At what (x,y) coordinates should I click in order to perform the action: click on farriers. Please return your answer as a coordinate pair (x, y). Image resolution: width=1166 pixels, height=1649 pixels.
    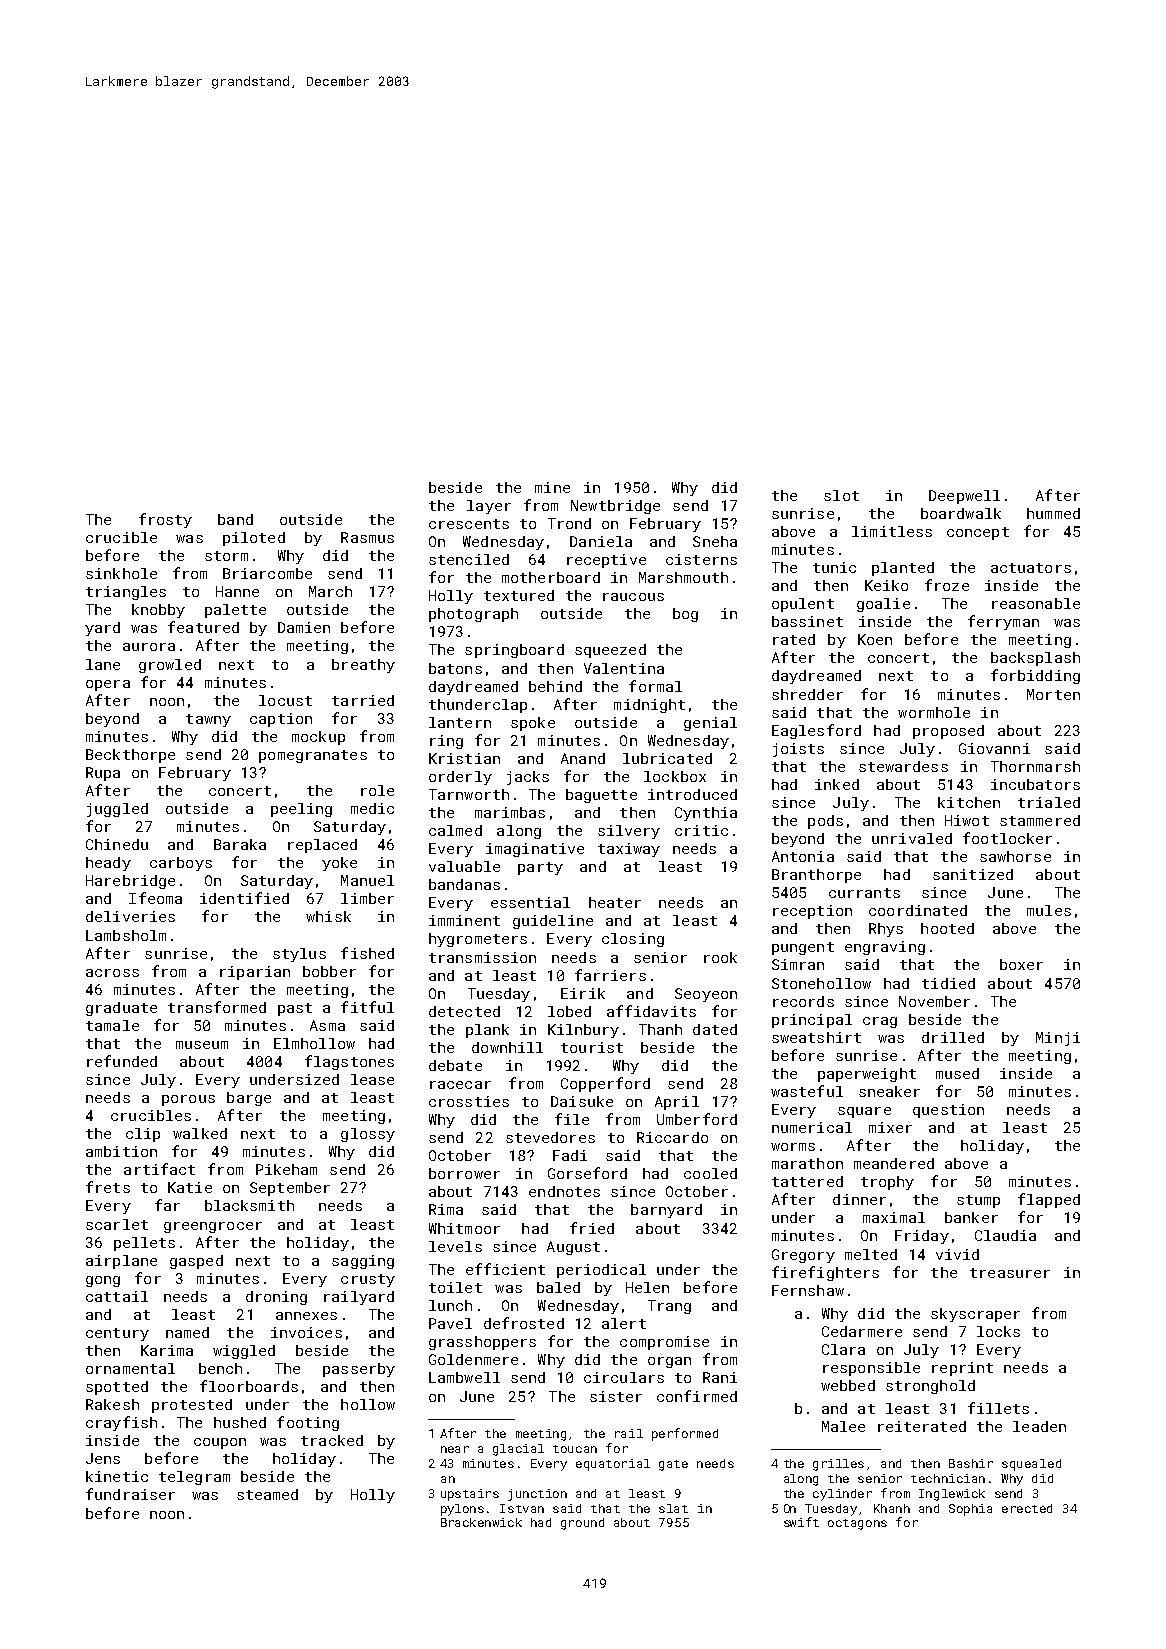
    Looking at the image, I should click on (610, 975).
